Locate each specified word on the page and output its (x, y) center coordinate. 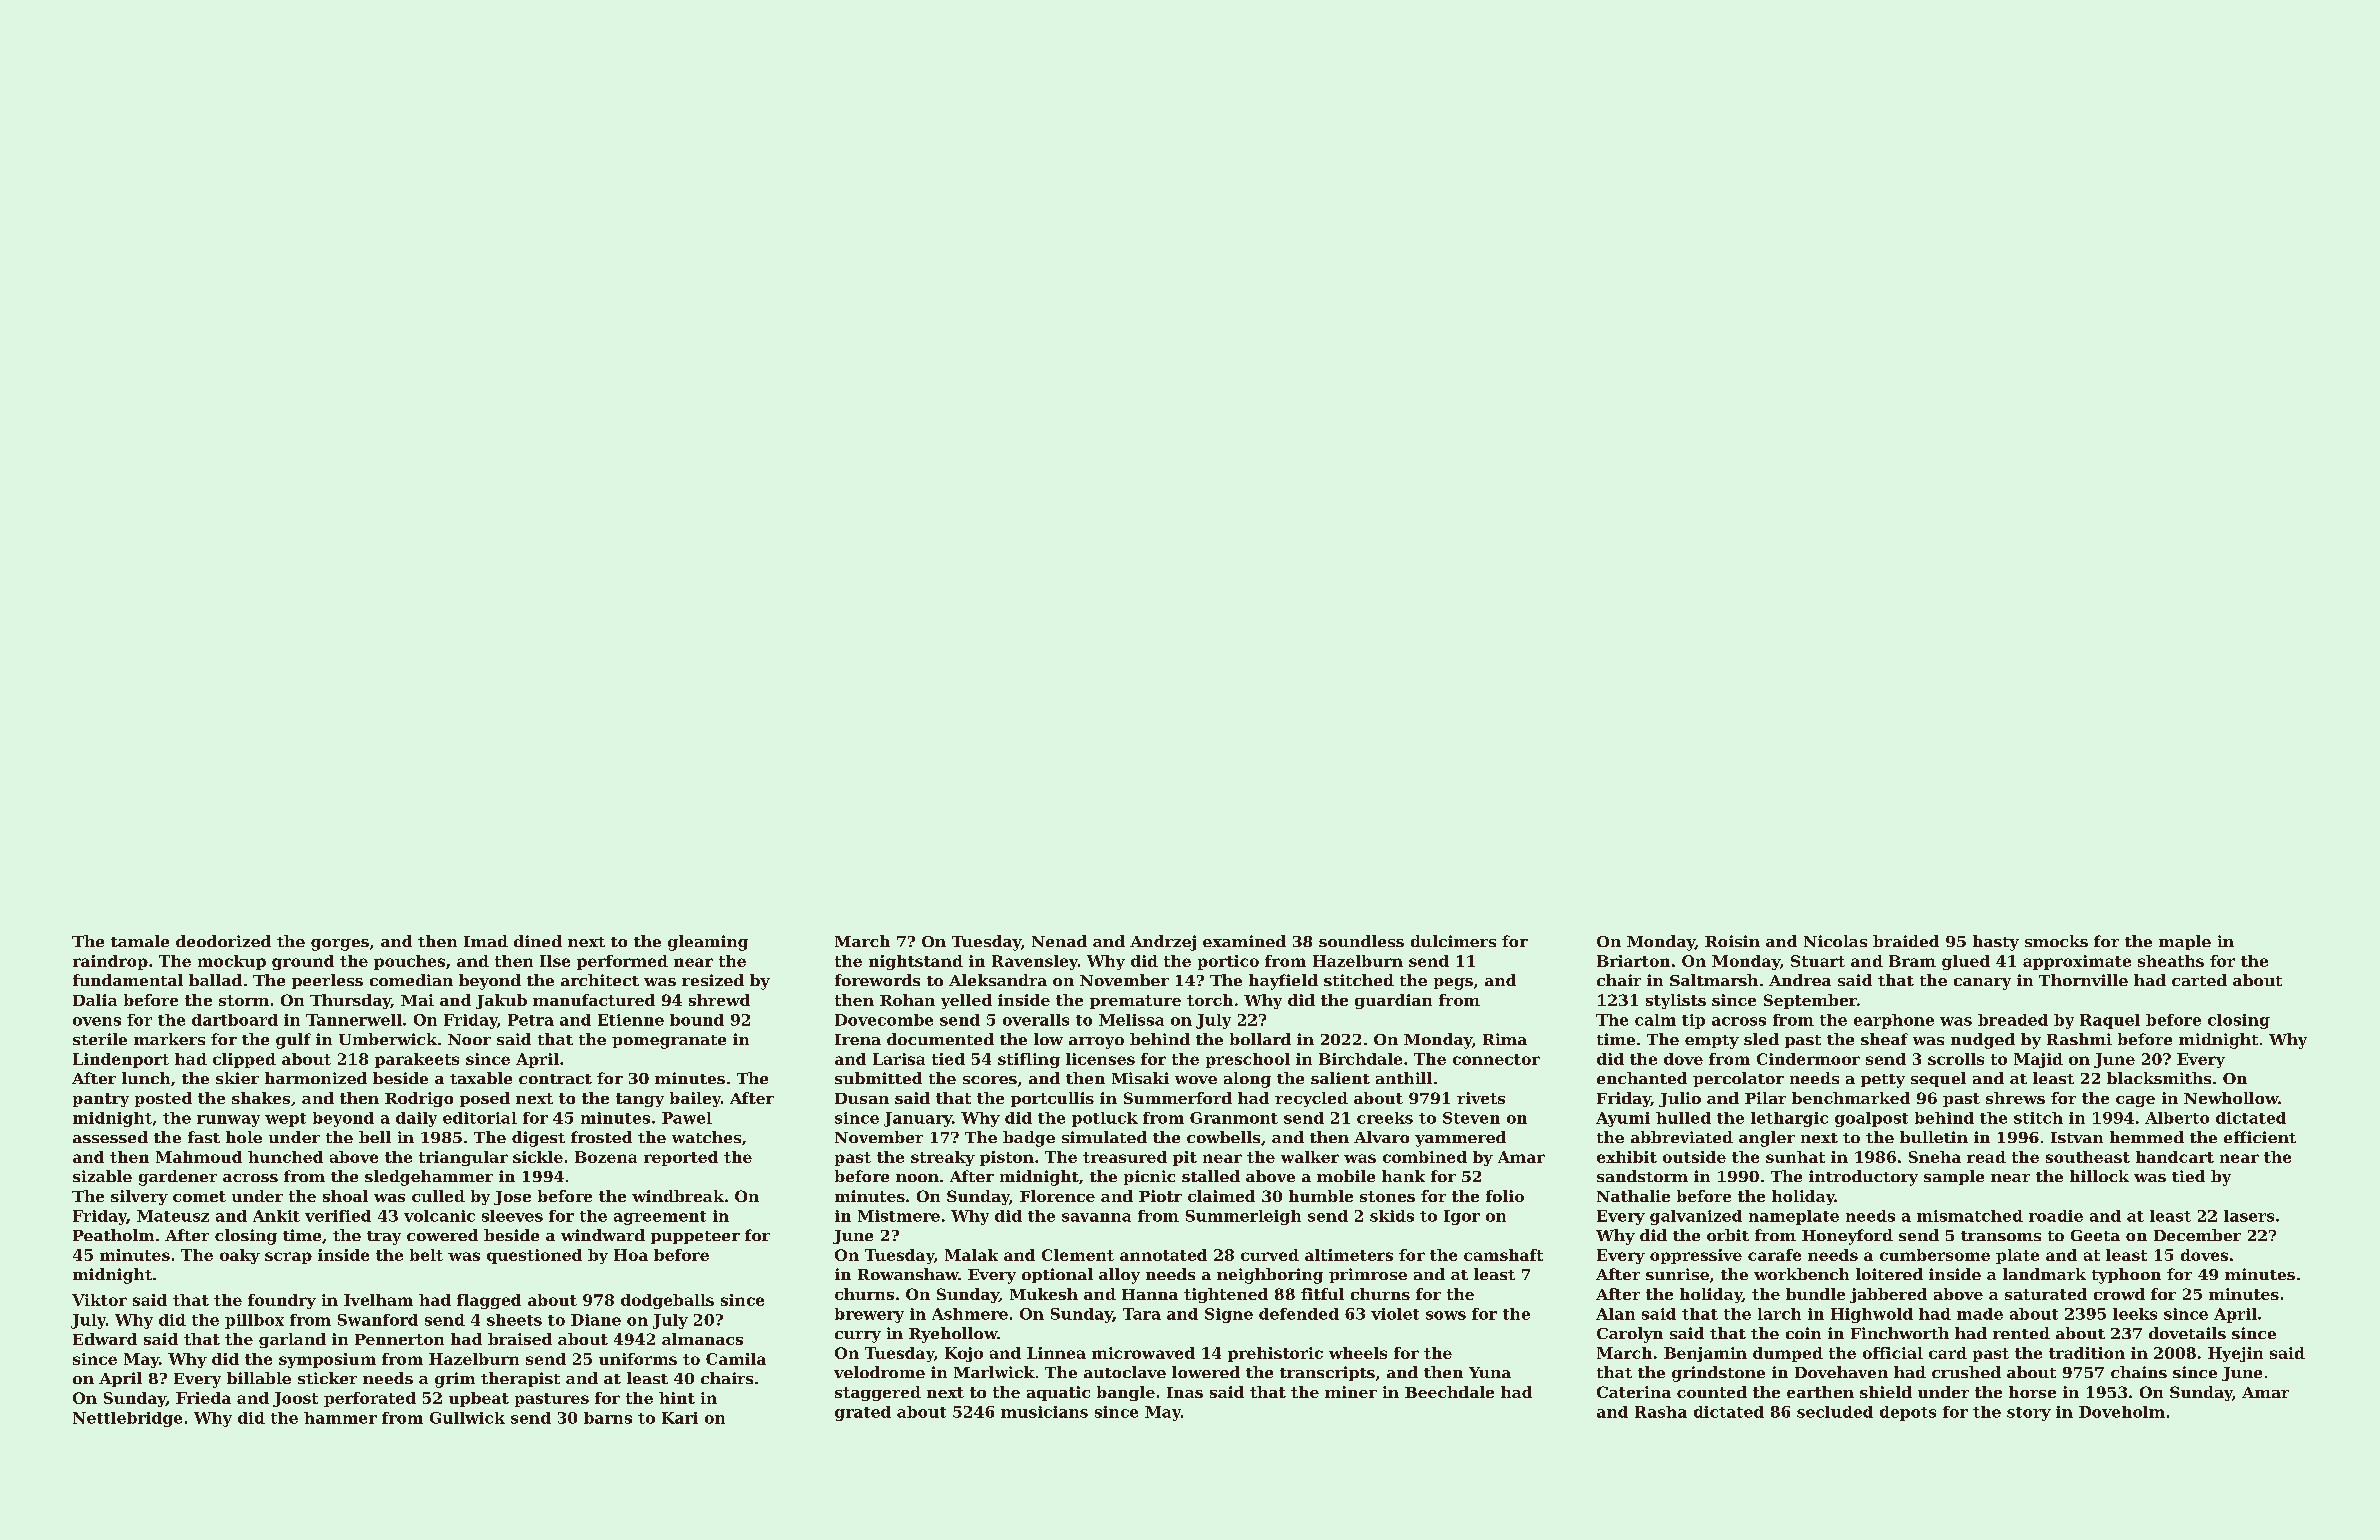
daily (416, 1119)
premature (1135, 1002)
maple (2185, 942)
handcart (2175, 1157)
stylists (1676, 1001)
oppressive (1696, 1256)
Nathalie (1633, 1196)
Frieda (203, 1398)
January (918, 1119)
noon (917, 1178)
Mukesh (1044, 1294)
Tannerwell (354, 1020)
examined (1244, 941)
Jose (512, 1198)
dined (538, 941)
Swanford (378, 1320)
